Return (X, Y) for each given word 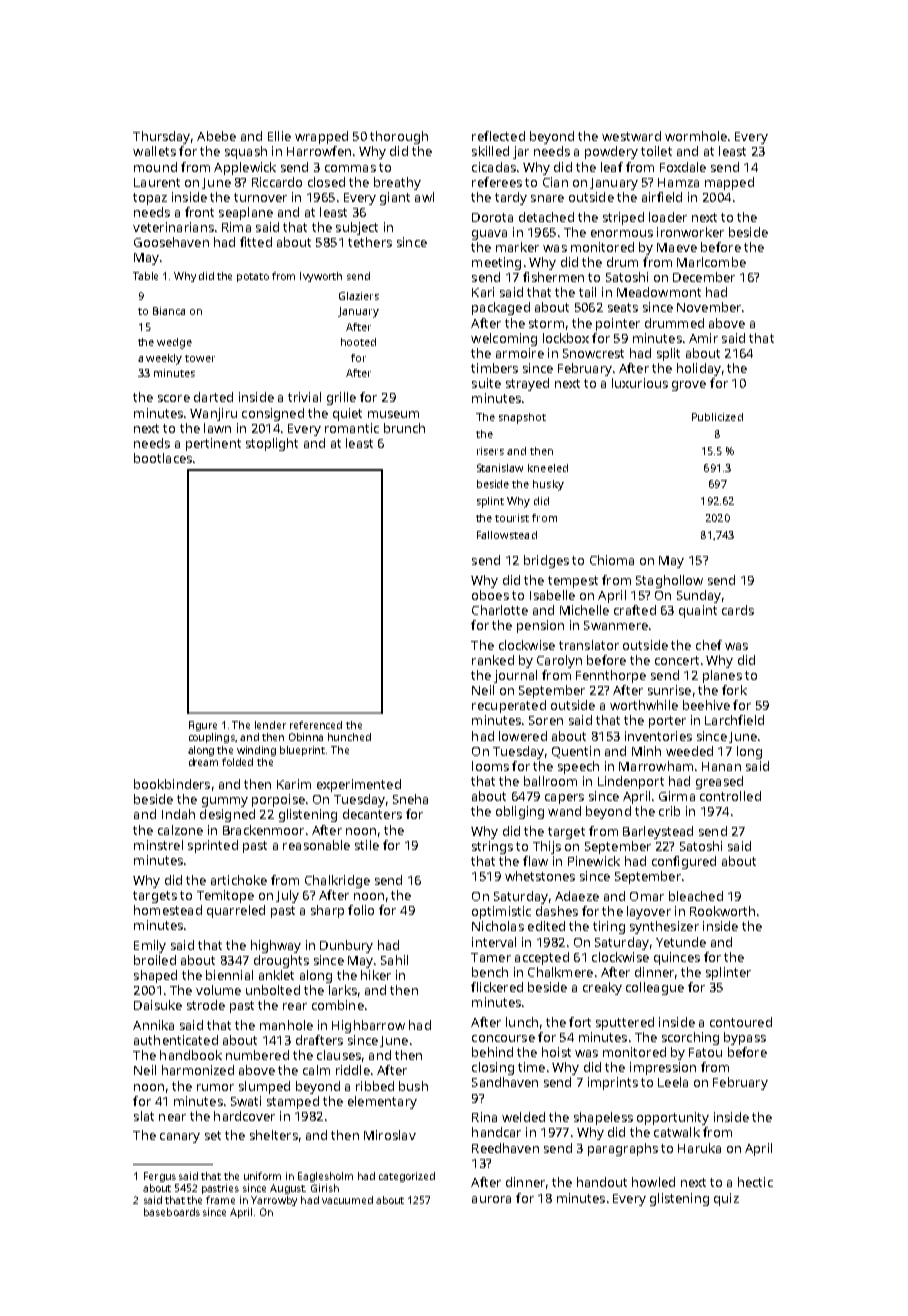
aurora (491, 1199)
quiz (726, 1199)
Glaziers (359, 296)
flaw (535, 861)
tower (200, 358)
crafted (635, 610)
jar (521, 152)
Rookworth (722, 911)
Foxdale (683, 167)
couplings (212, 738)
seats (623, 307)
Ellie (279, 136)
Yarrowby (274, 1201)
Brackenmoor (263, 830)
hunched (349, 737)
